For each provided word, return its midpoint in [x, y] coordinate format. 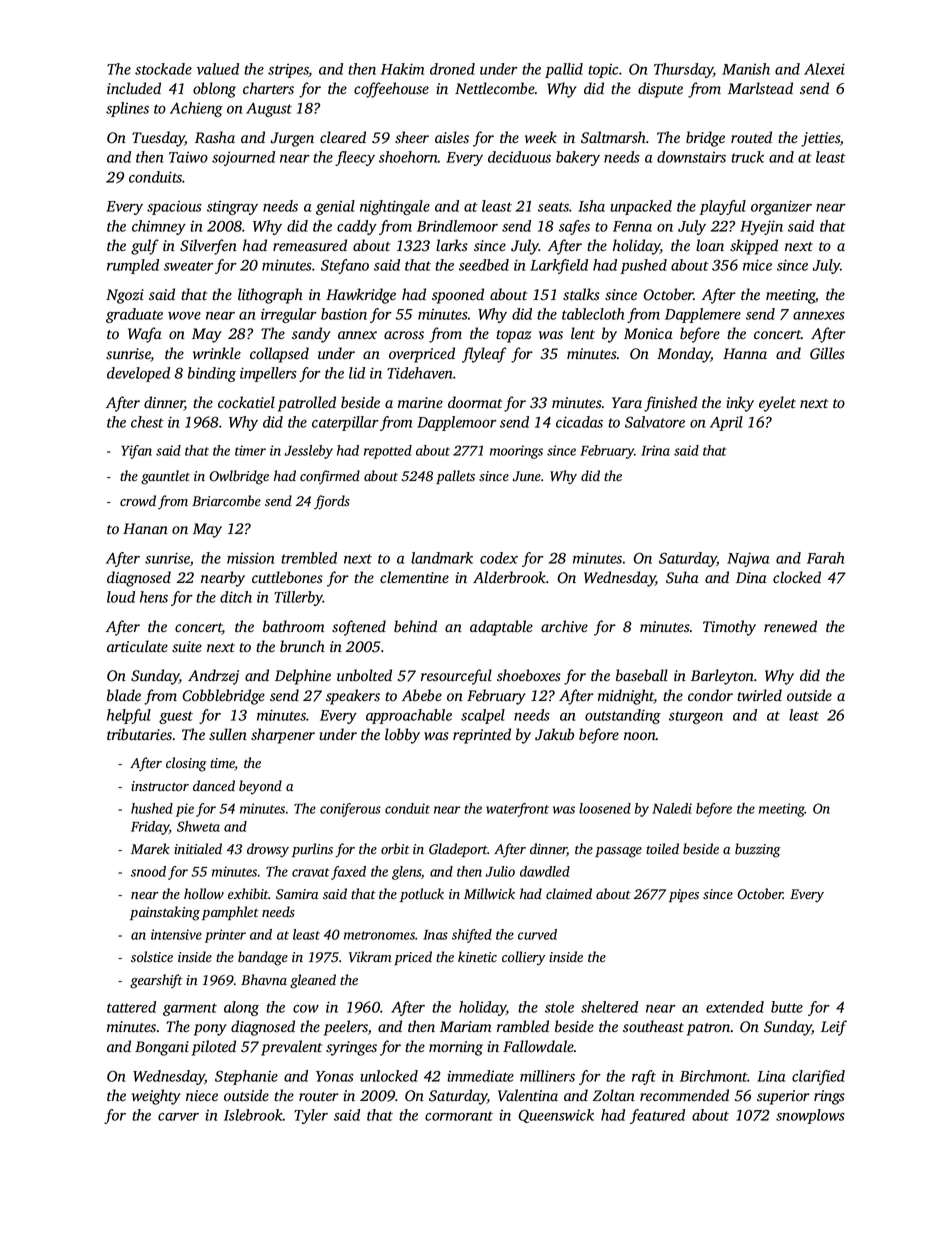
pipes [684, 895]
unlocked [389, 1076]
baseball [642, 675]
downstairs [691, 157]
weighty [156, 1097]
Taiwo [188, 157]
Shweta [198, 826]
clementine [414, 577]
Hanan [145, 528]
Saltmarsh [613, 137]
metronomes [379, 935]
